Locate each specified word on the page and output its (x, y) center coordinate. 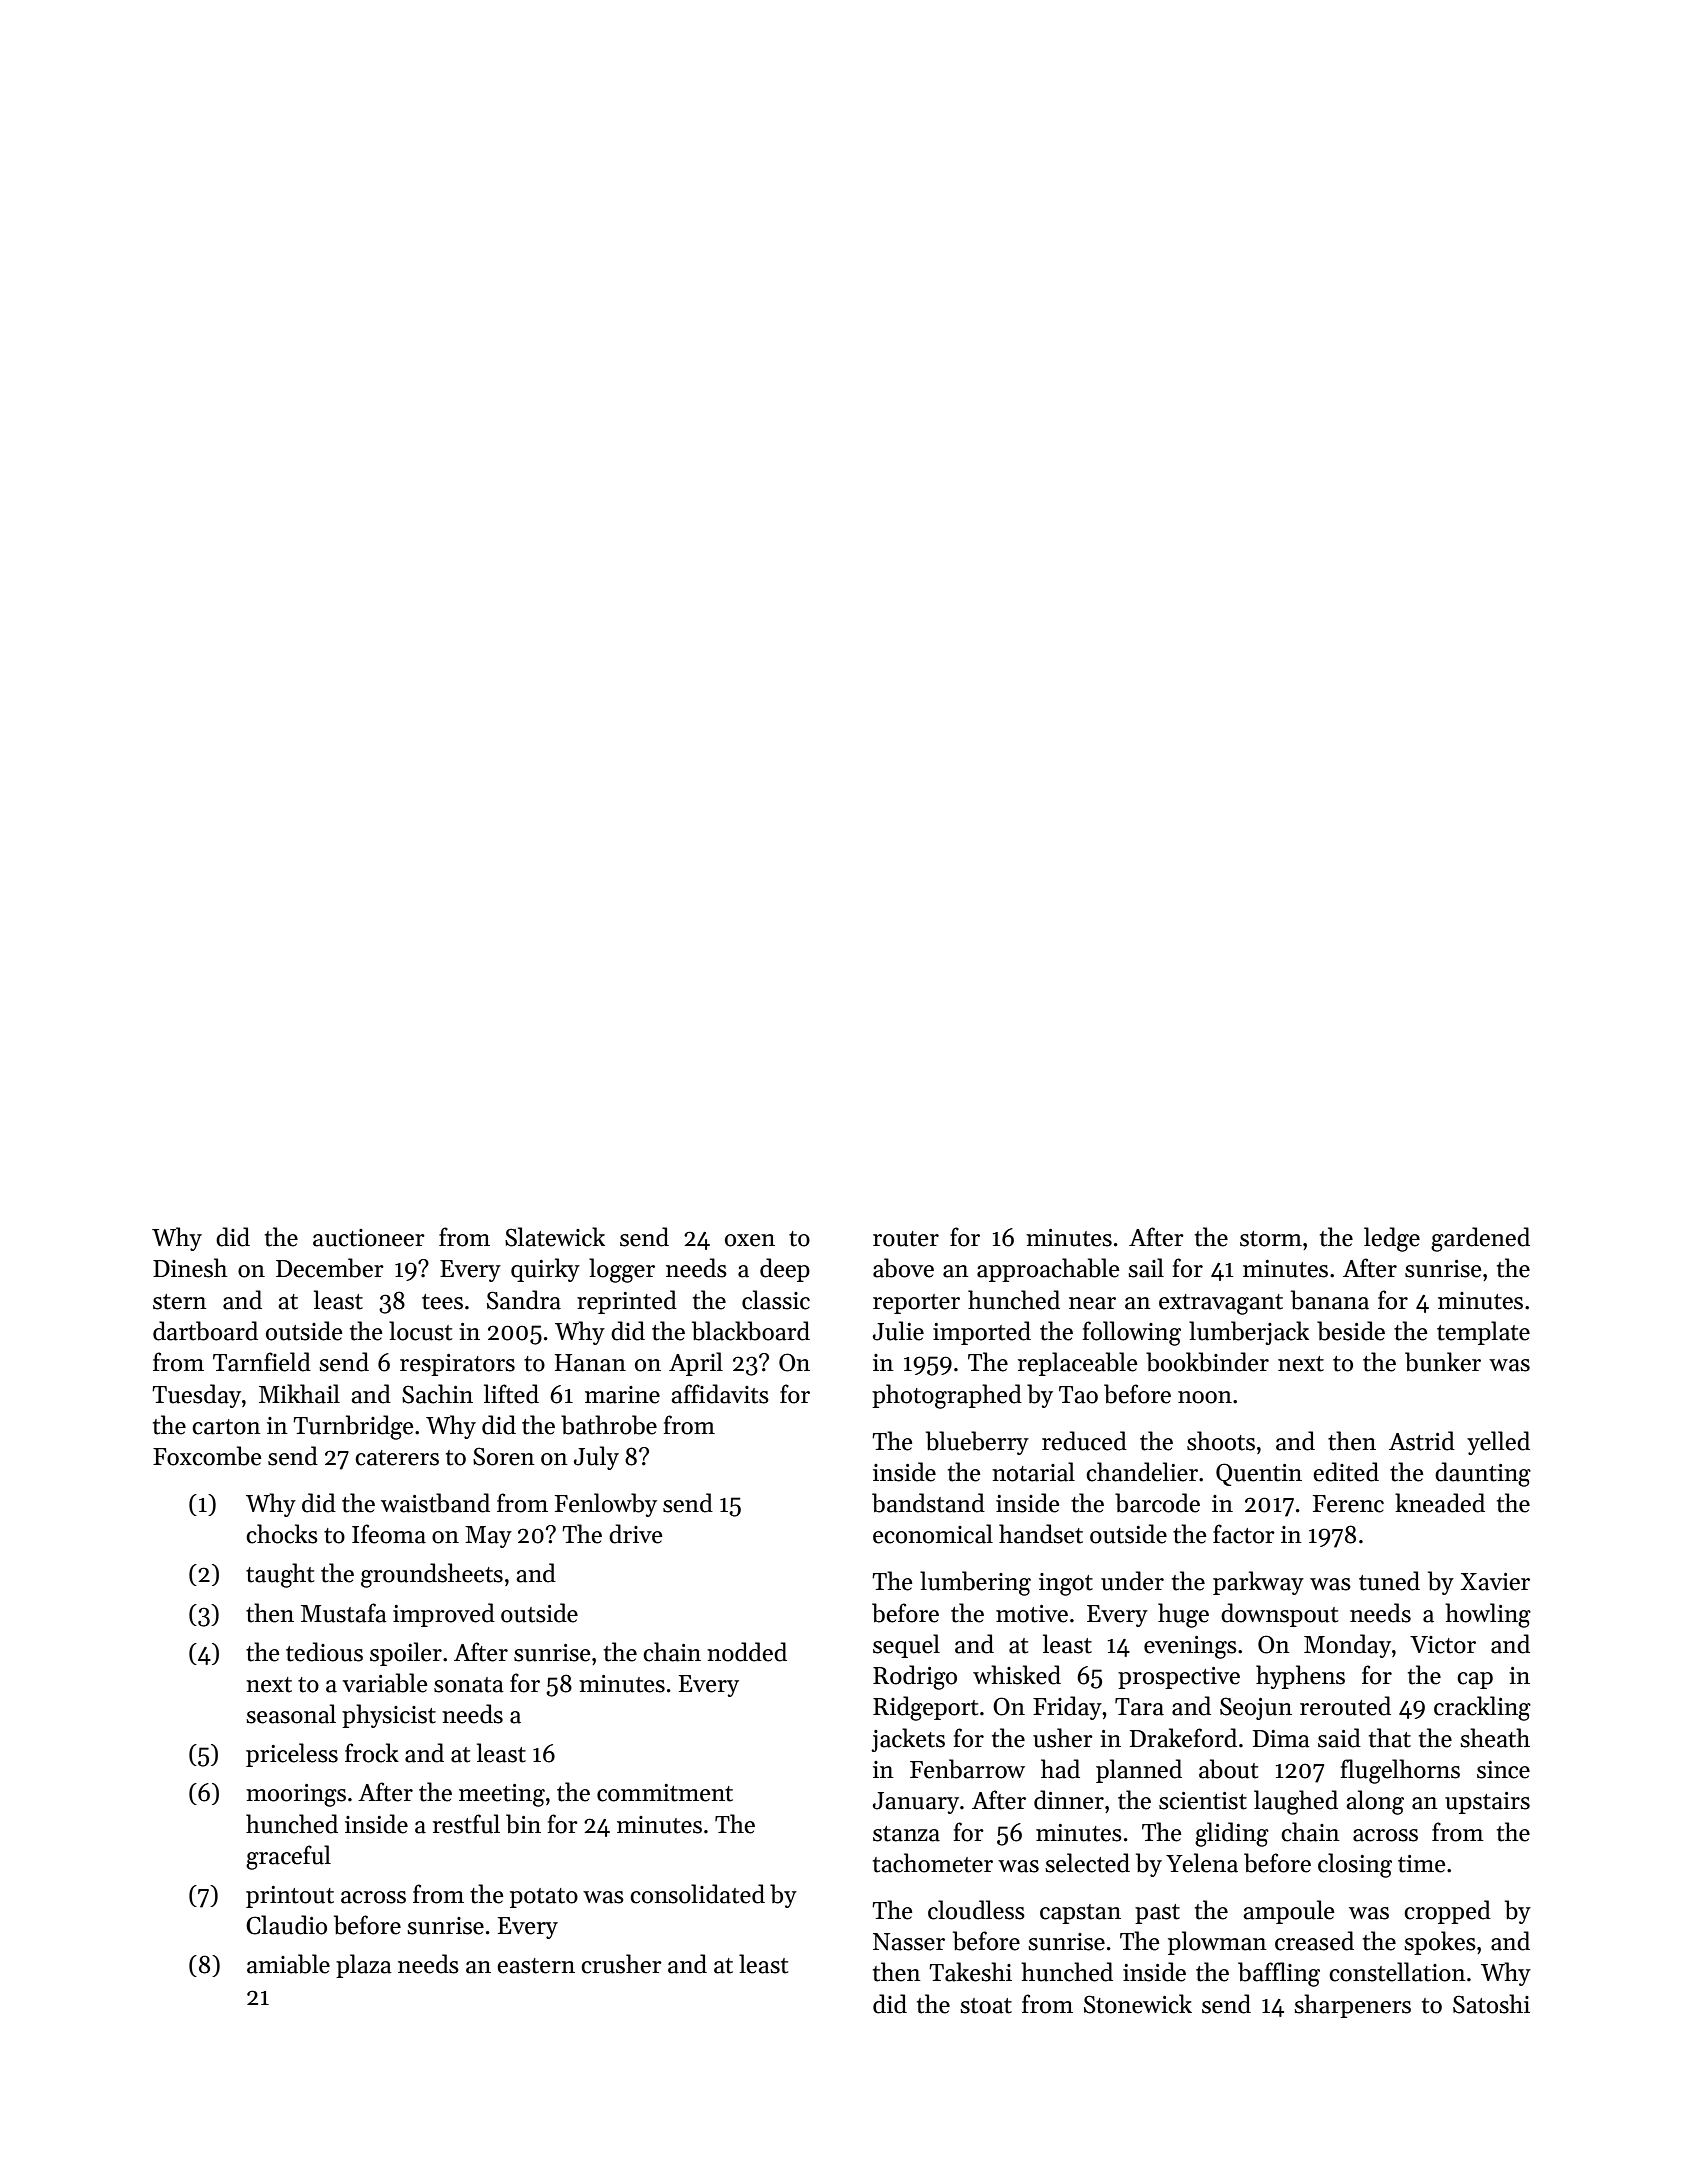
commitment (665, 1793)
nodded (747, 1652)
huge (1183, 1615)
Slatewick (555, 1237)
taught (280, 1575)
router (906, 1239)
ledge (1392, 1239)
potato (544, 1898)
